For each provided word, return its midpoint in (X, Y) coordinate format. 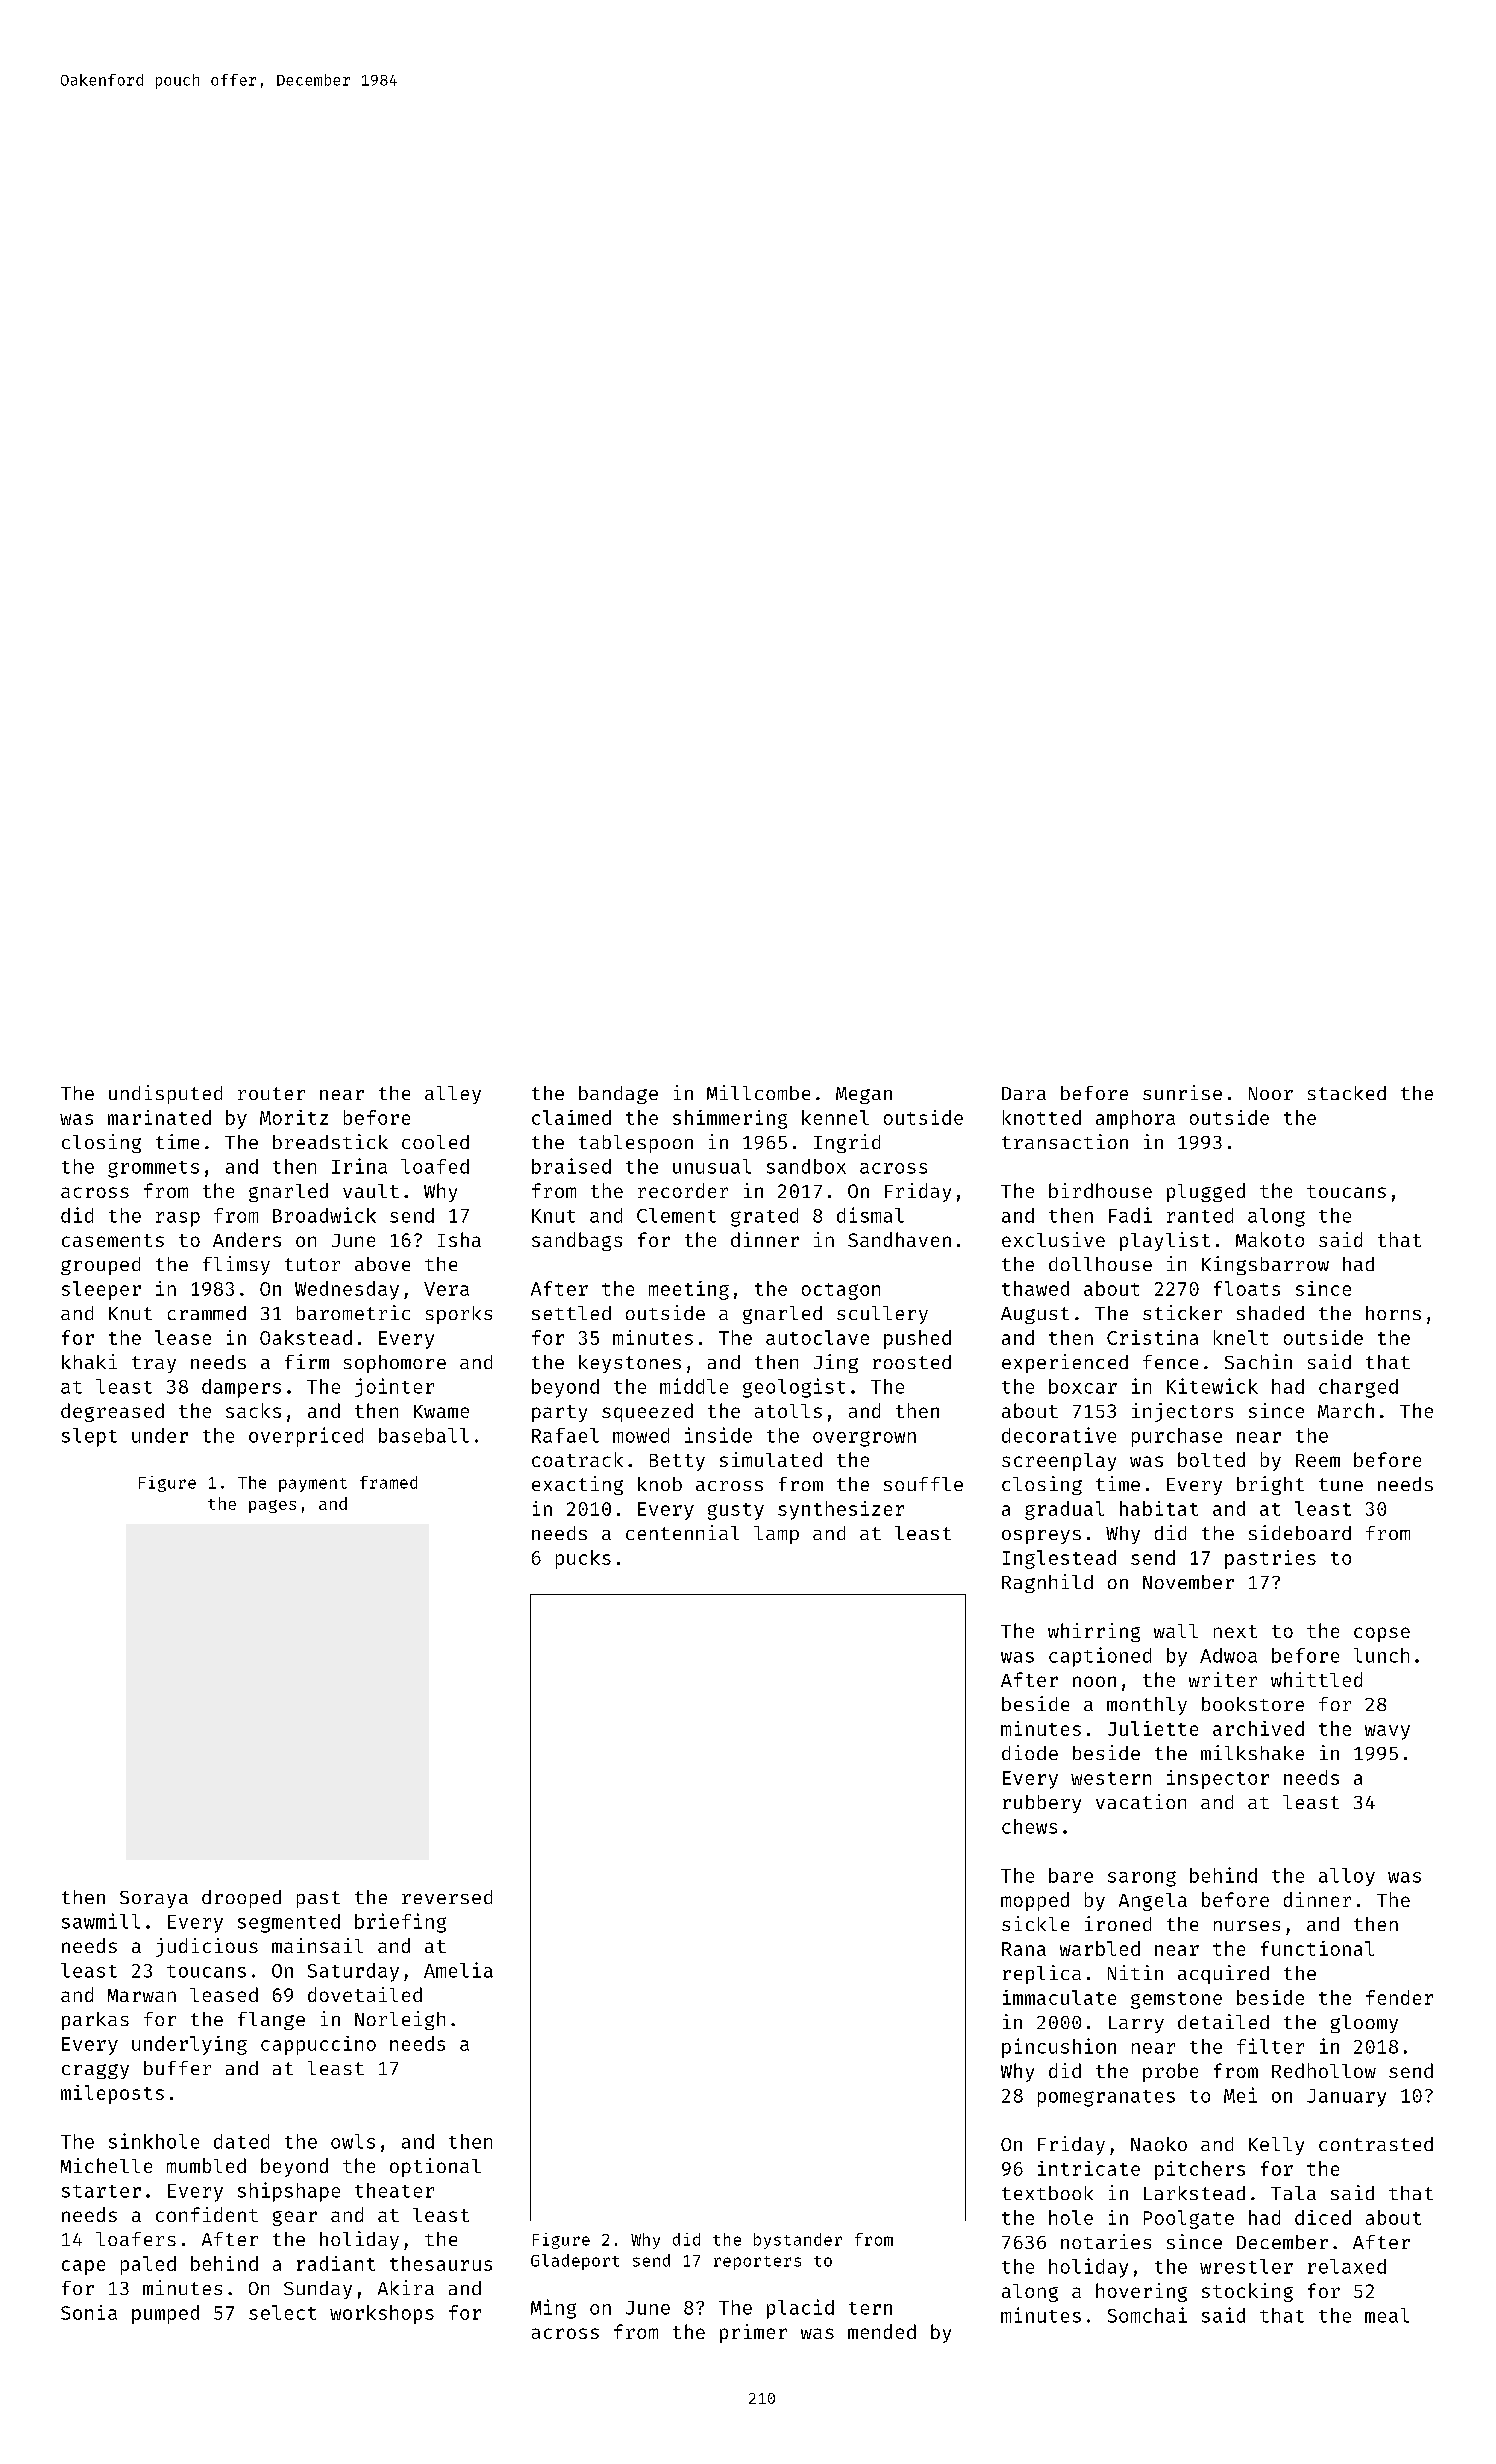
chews (1029, 1826)
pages (272, 1506)
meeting (689, 1290)
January (1346, 2098)
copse (1382, 1634)
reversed (447, 1897)
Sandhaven (899, 1239)
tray (154, 1364)
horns (1393, 1313)
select (282, 2312)
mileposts (112, 2094)
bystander (798, 2241)
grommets (153, 1169)
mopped (1035, 1901)
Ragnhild (1047, 1583)
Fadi (1130, 1215)
